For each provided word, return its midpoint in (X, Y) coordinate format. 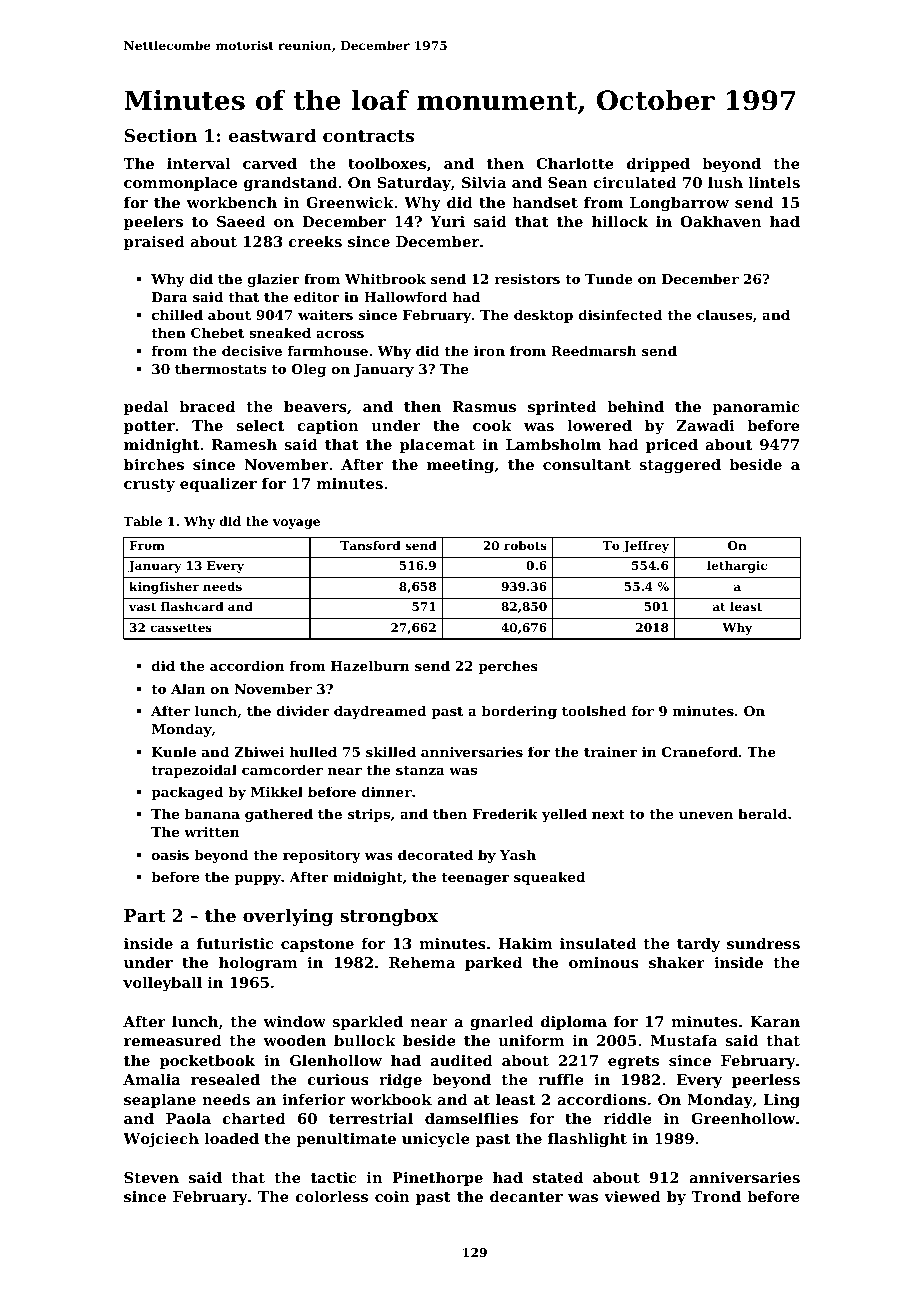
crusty (149, 486)
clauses (724, 314)
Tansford (370, 545)
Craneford (700, 751)
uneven (706, 815)
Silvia (484, 182)
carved (270, 163)
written (211, 832)
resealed (225, 1079)
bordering (519, 712)
